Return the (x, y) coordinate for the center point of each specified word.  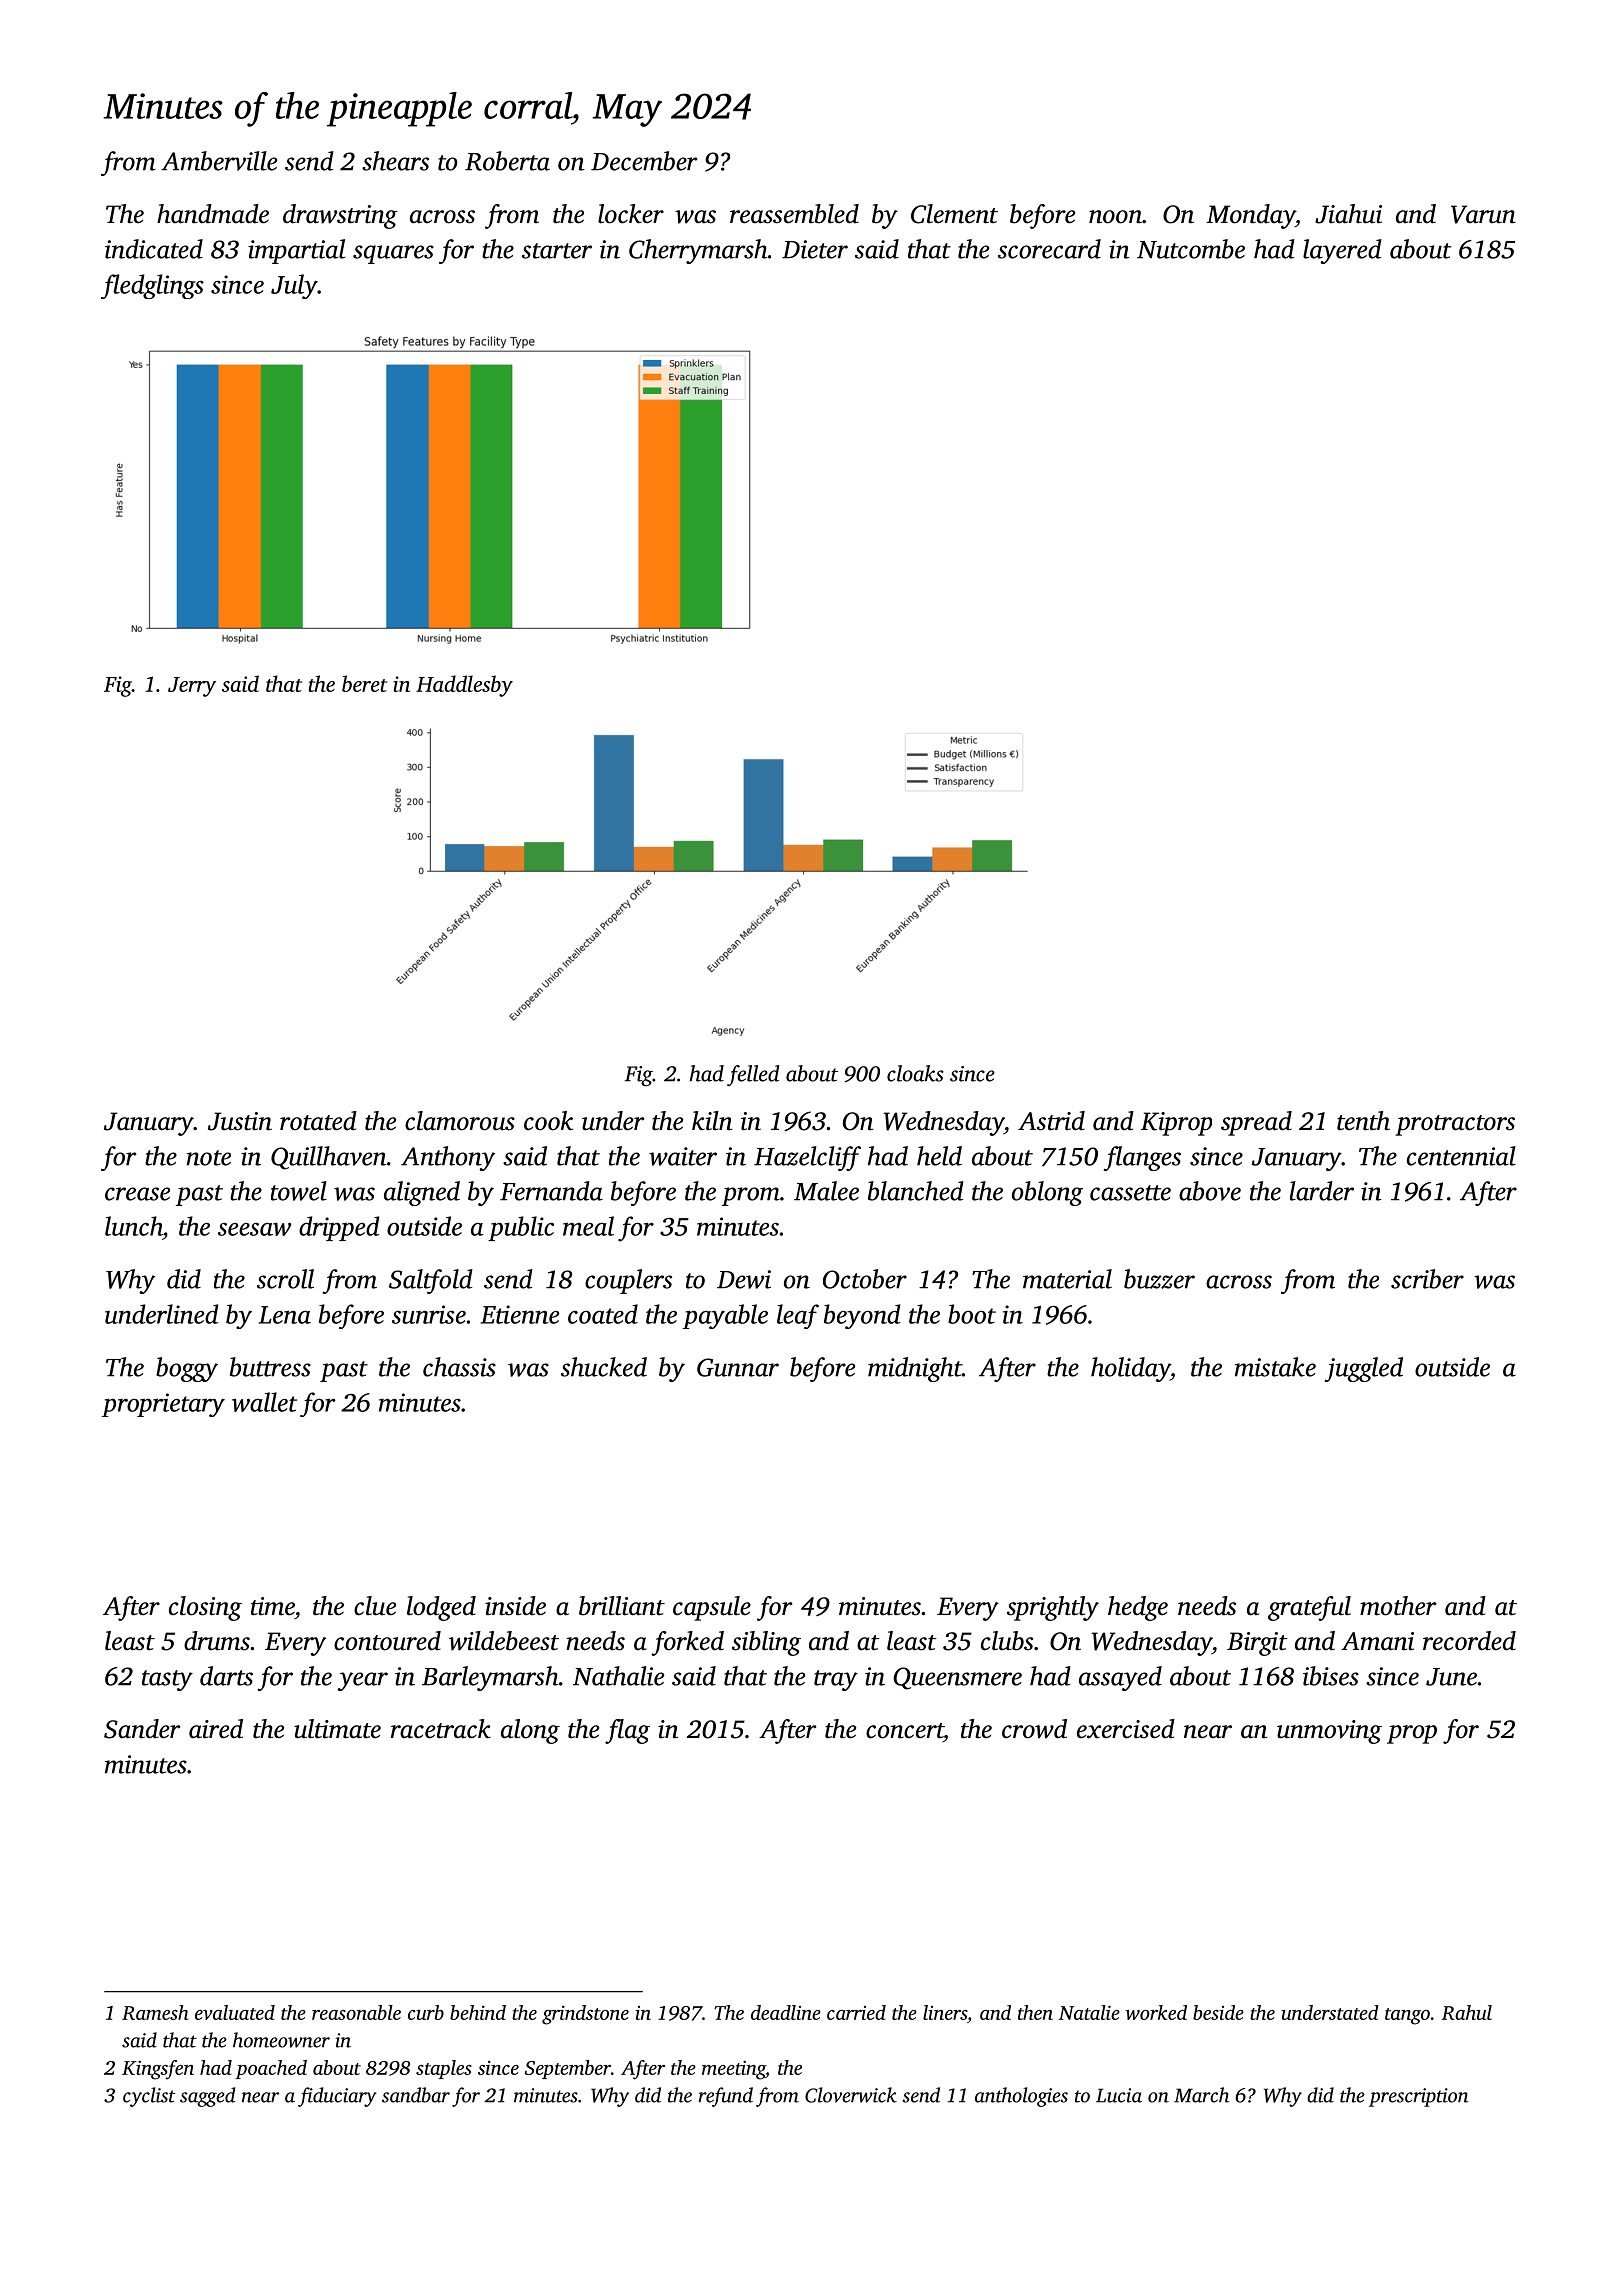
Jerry (192, 687)
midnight (915, 1369)
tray (836, 1680)
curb (426, 2012)
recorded (1469, 1641)
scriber (1427, 1279)
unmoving (1329, 1732)
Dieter (815, 249)
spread (1256, 1123)
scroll (285, 1279)
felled (753, 1075)
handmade (213, 214)
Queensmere (957, 1678)
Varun (1483, 214)
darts (226, 1676)
